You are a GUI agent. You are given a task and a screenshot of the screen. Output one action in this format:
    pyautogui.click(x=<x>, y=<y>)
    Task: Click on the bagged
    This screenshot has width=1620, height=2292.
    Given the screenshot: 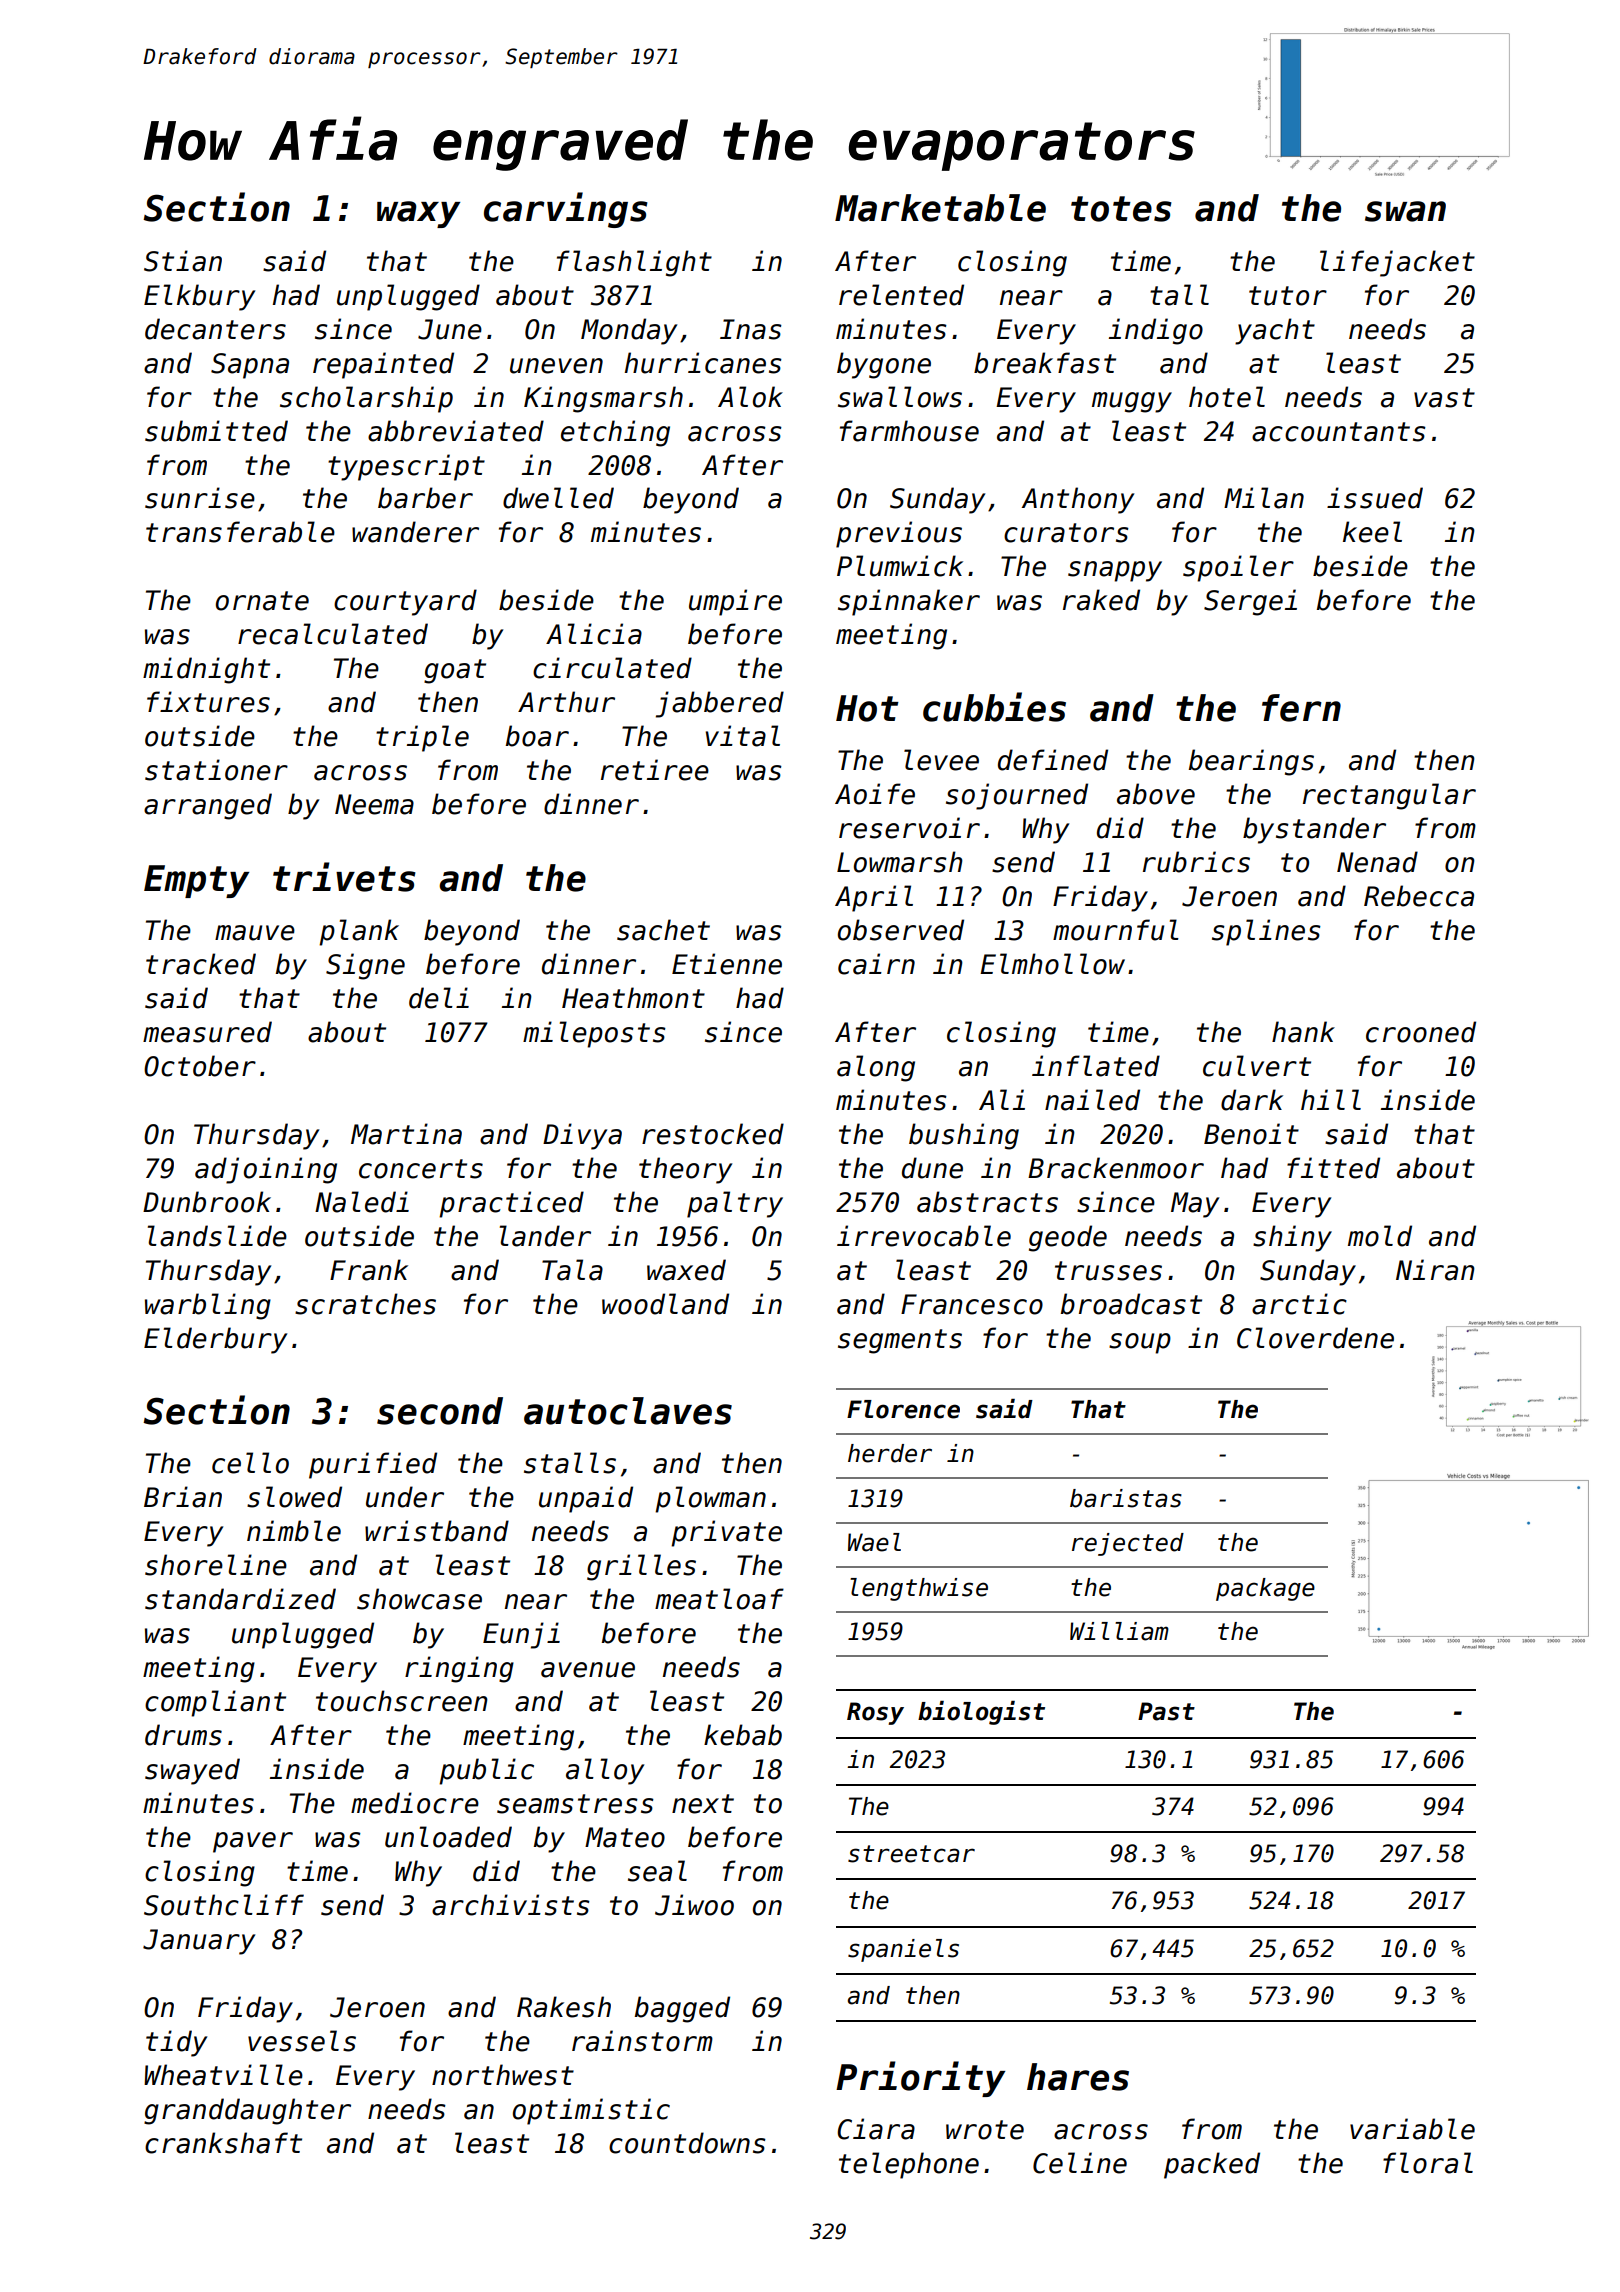 What is the action you would take?
    pyautogui.click(x=682, y=2009)
